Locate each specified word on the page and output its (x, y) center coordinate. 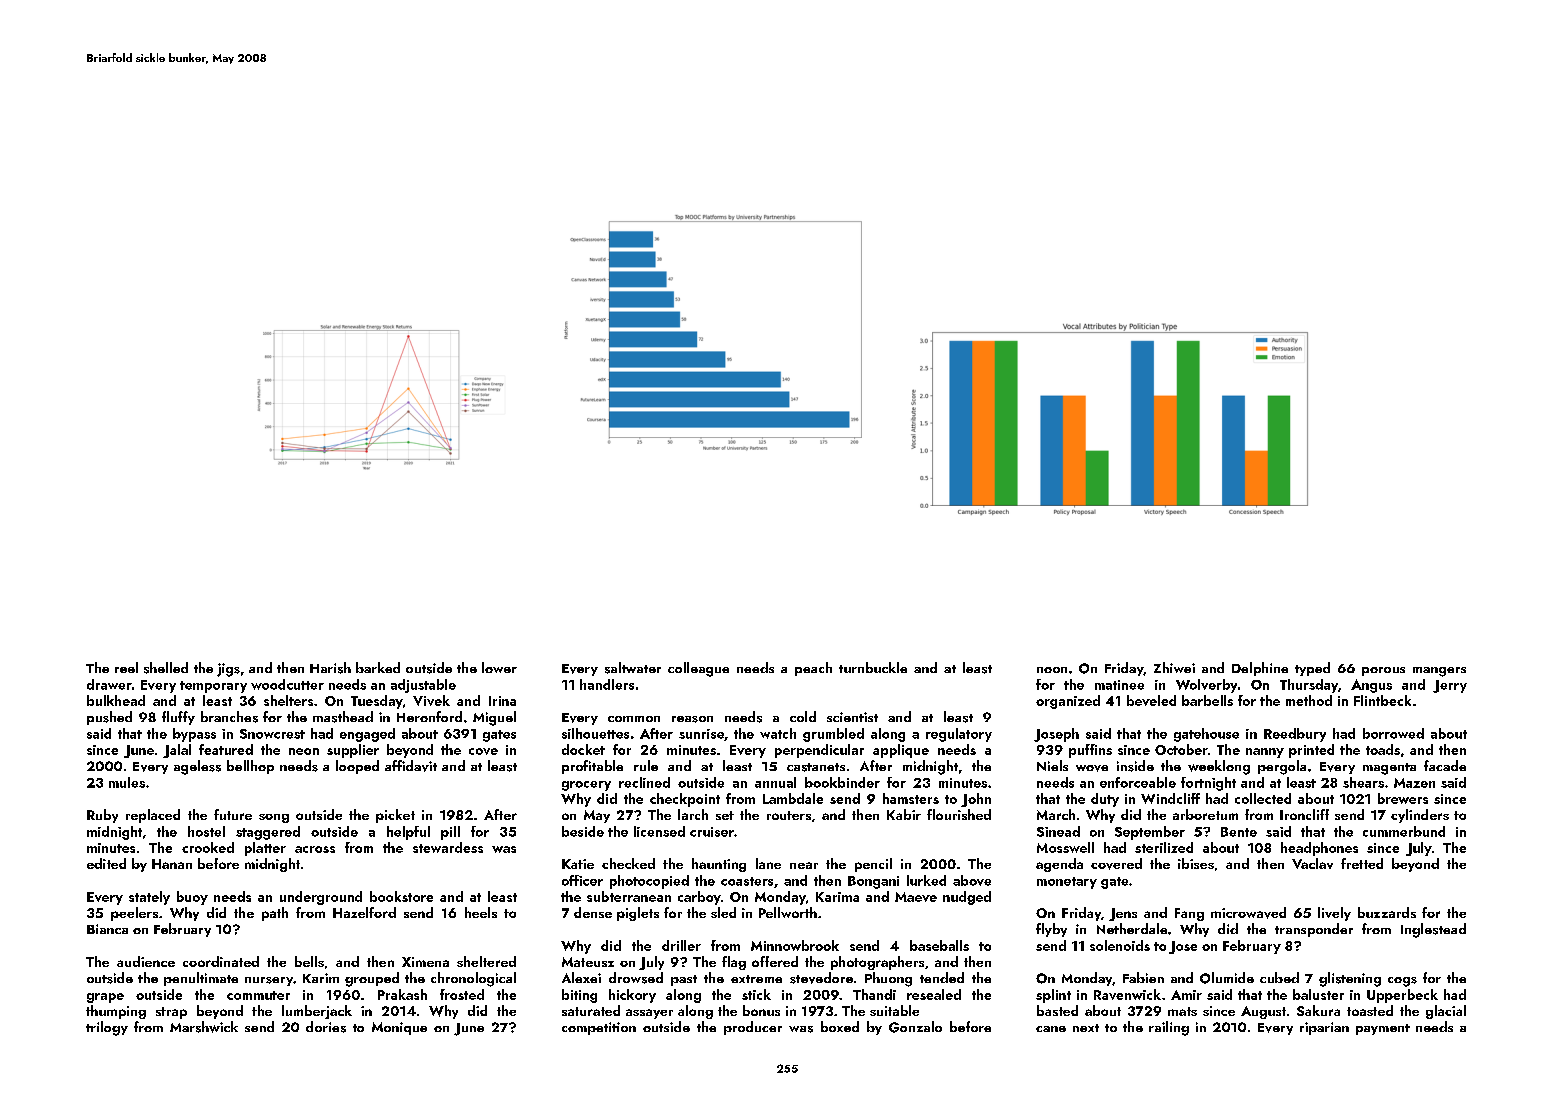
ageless (197, 767)
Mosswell (1065, 847)
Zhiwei (1174, 667)
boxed (840, 1026)
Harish (330, 668)
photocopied (649, 882)
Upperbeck (1402, 996)
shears (1363, 782)
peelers (134, 914)
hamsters (911, 798)
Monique (399, 1028)
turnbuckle (873, 667)
